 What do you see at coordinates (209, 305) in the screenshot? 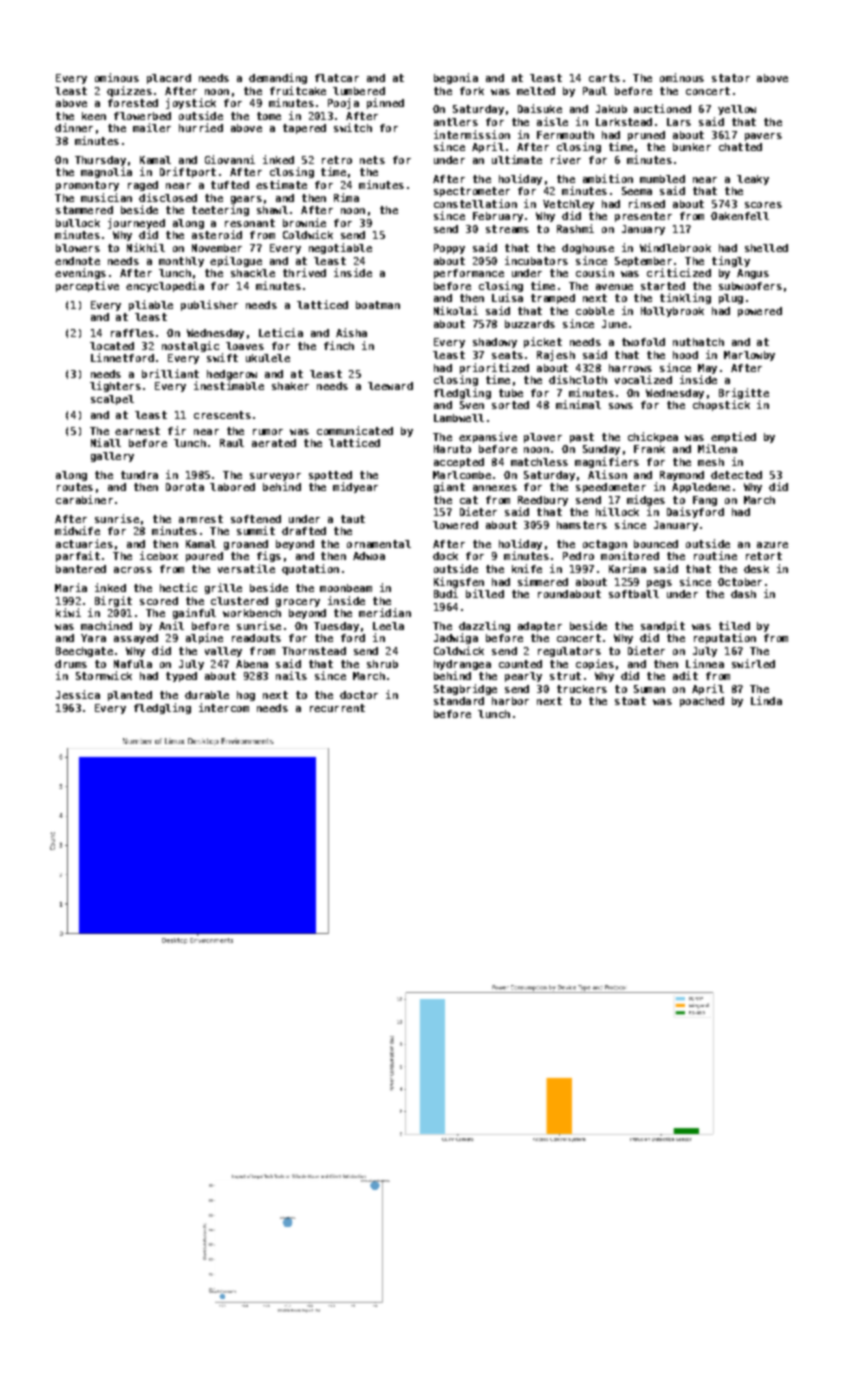
I see `publisher` at bounding box center [209, 305].
